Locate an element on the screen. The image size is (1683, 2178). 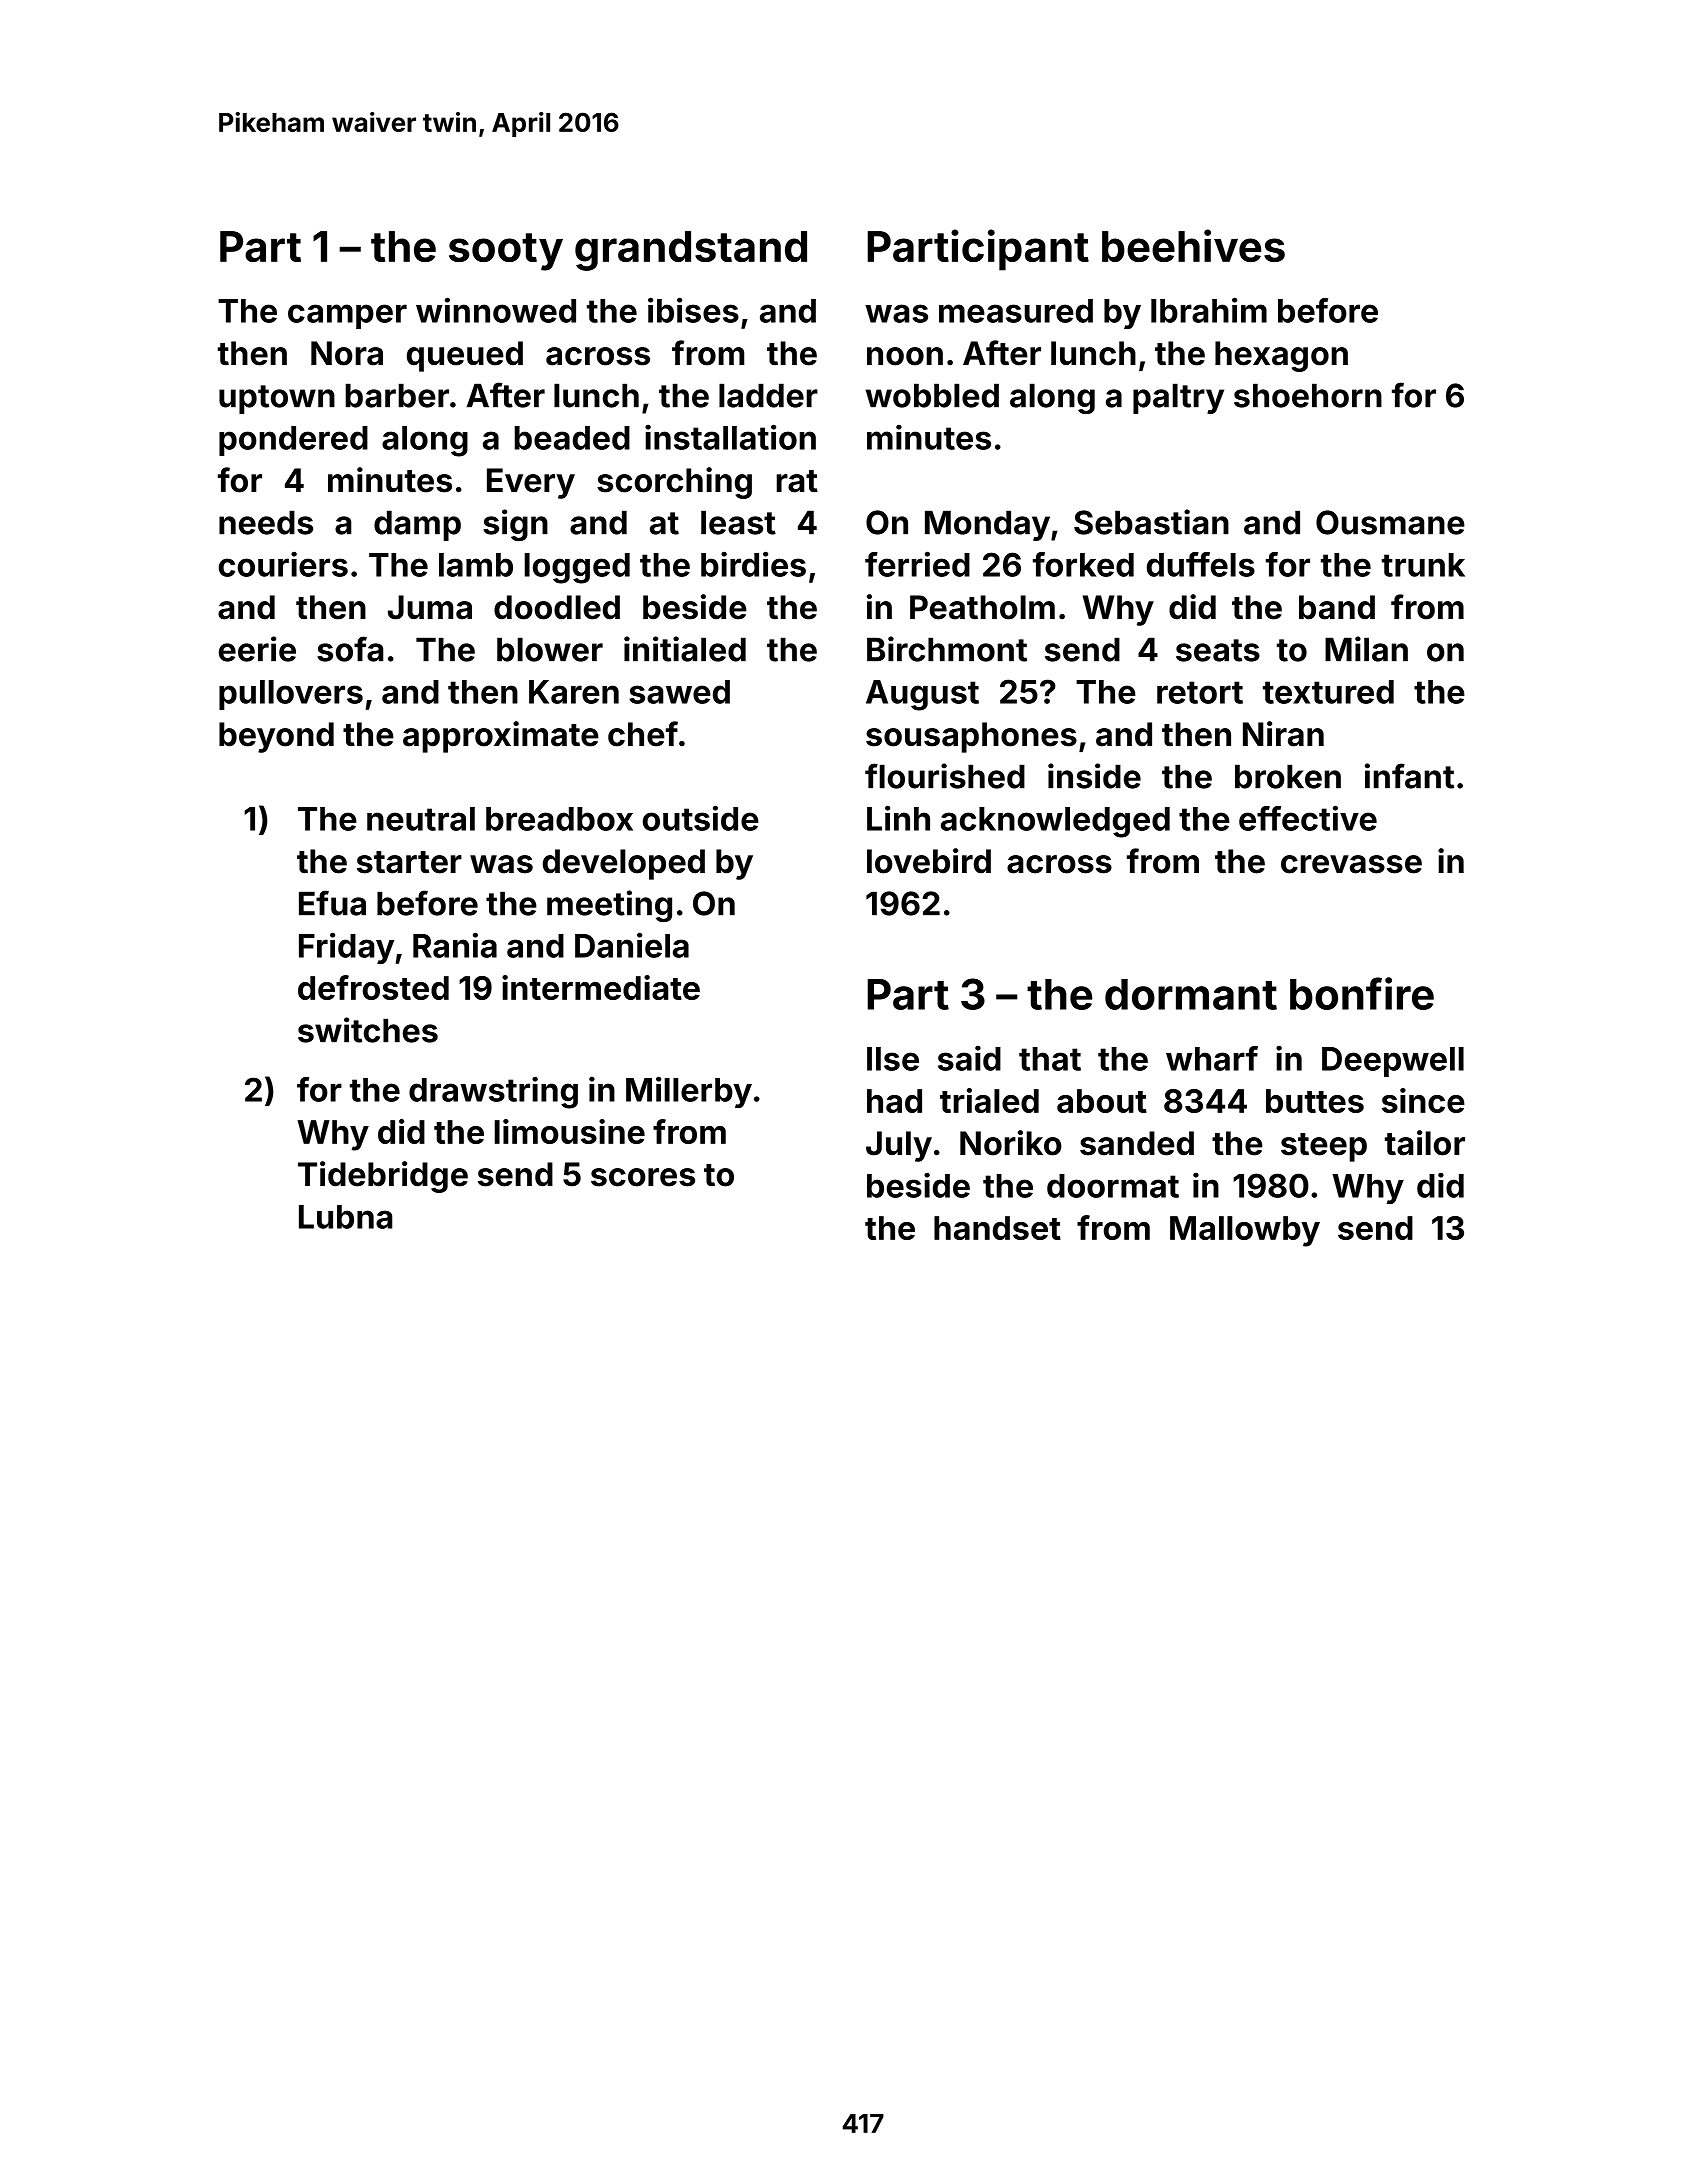
Niran is located at coordinates (1283, 734).
